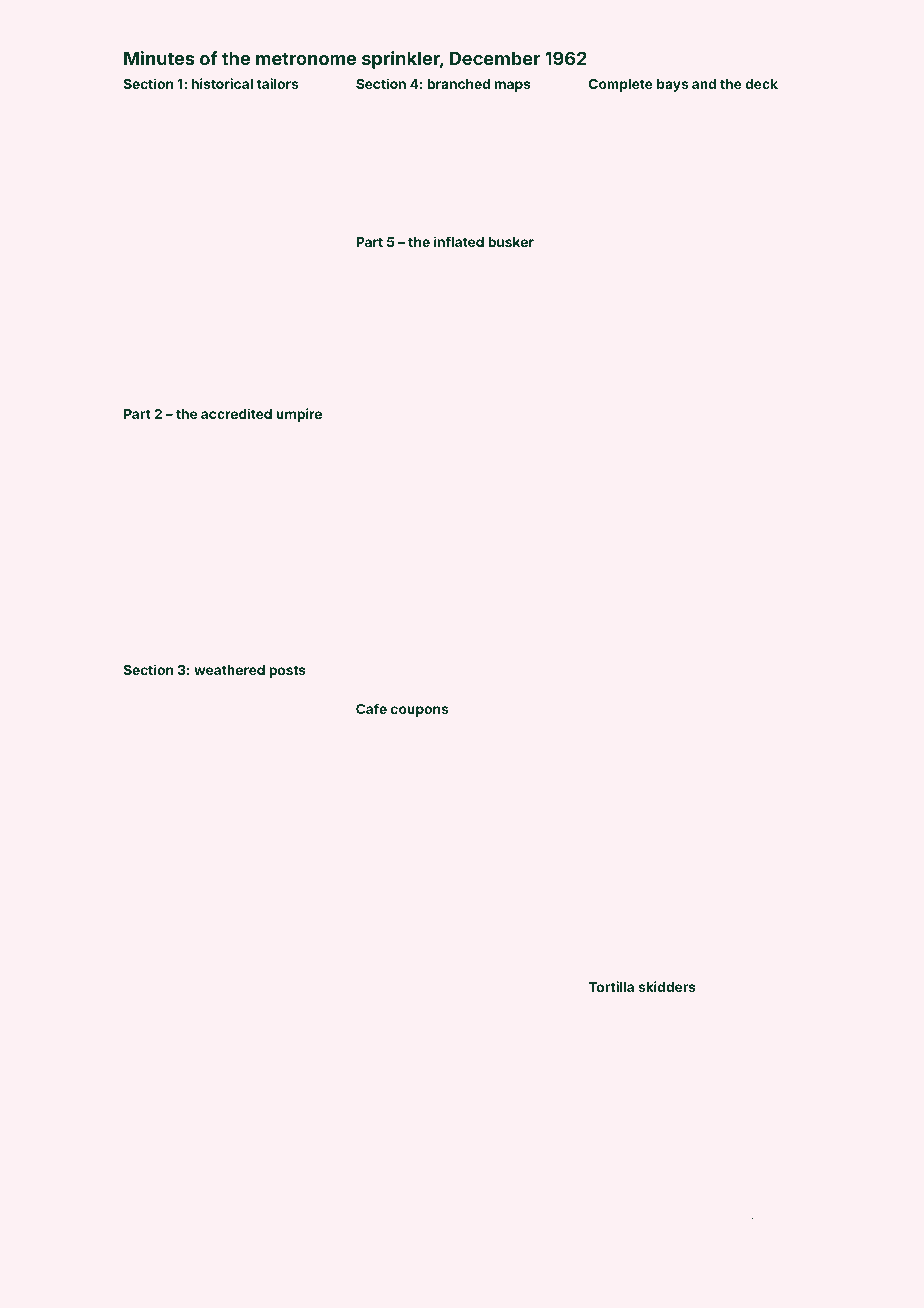 This document has width=924, height=1308. What do you see at coordinates (140, 203) in the document?
I see `sockets` at bounding box center [140, 203].
